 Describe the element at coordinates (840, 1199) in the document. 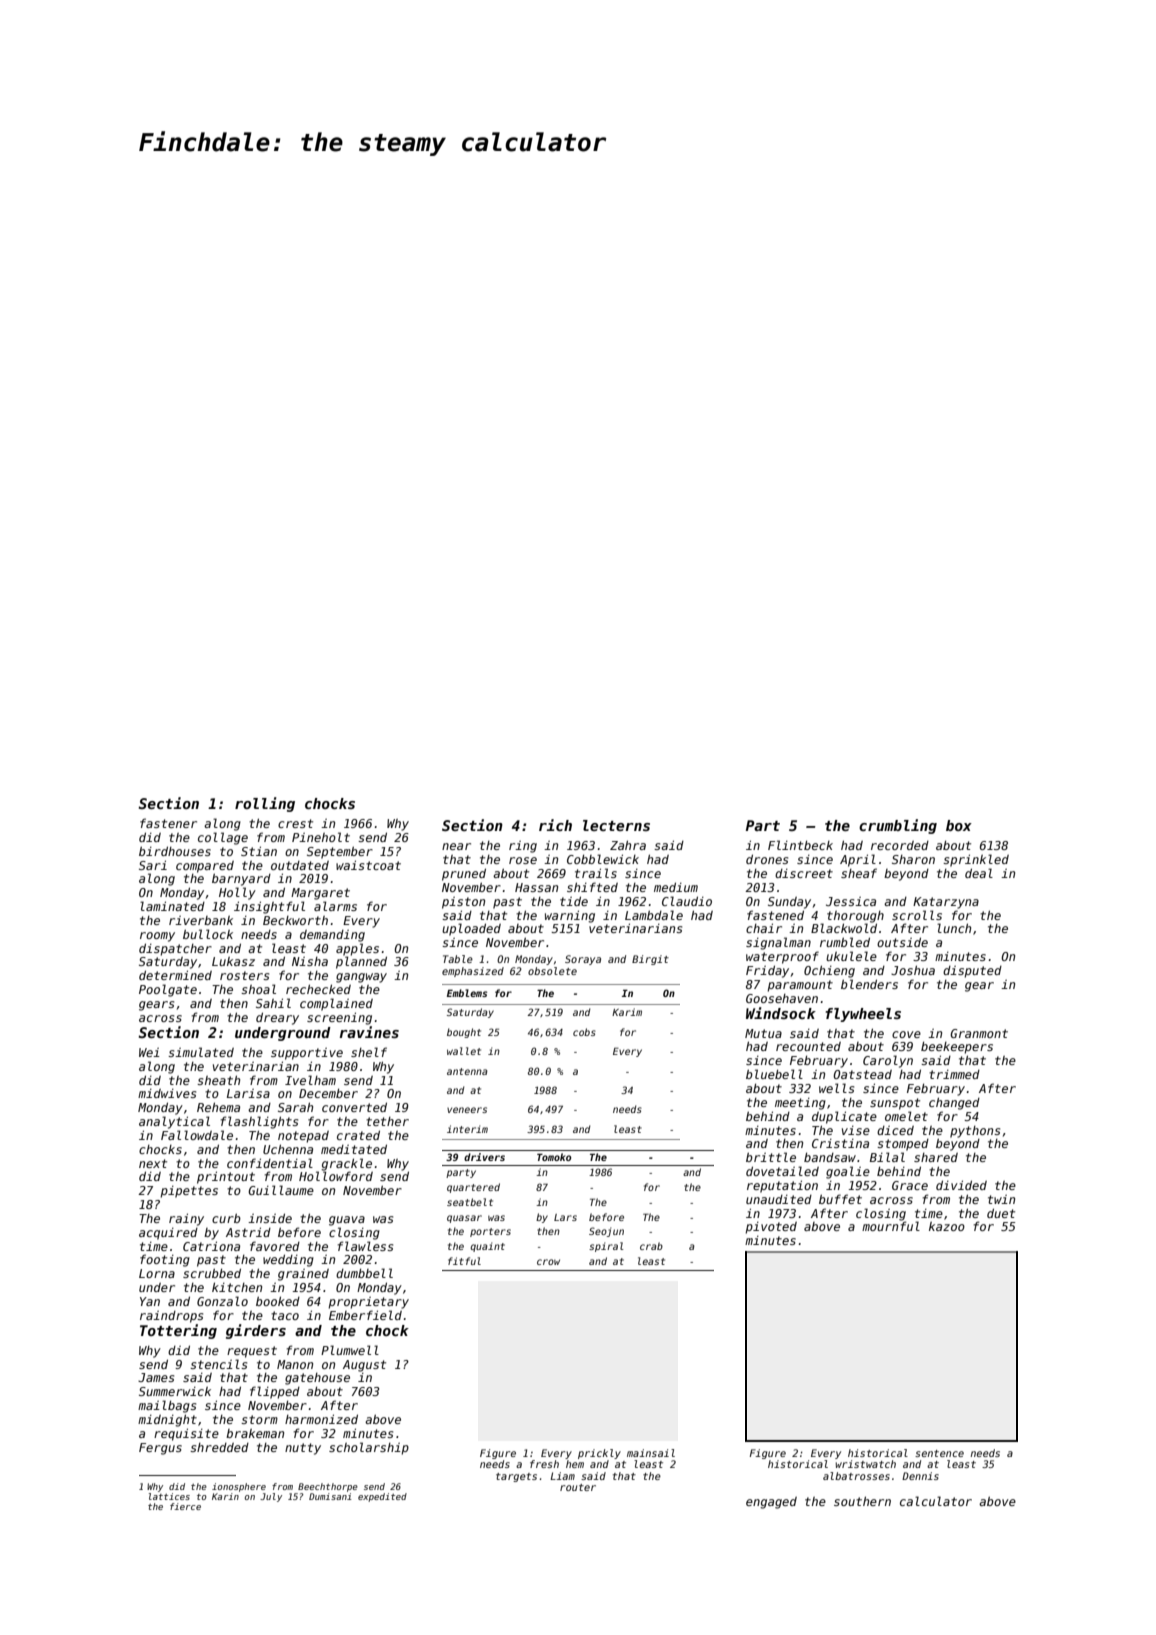

I see `buffet` at that location.
